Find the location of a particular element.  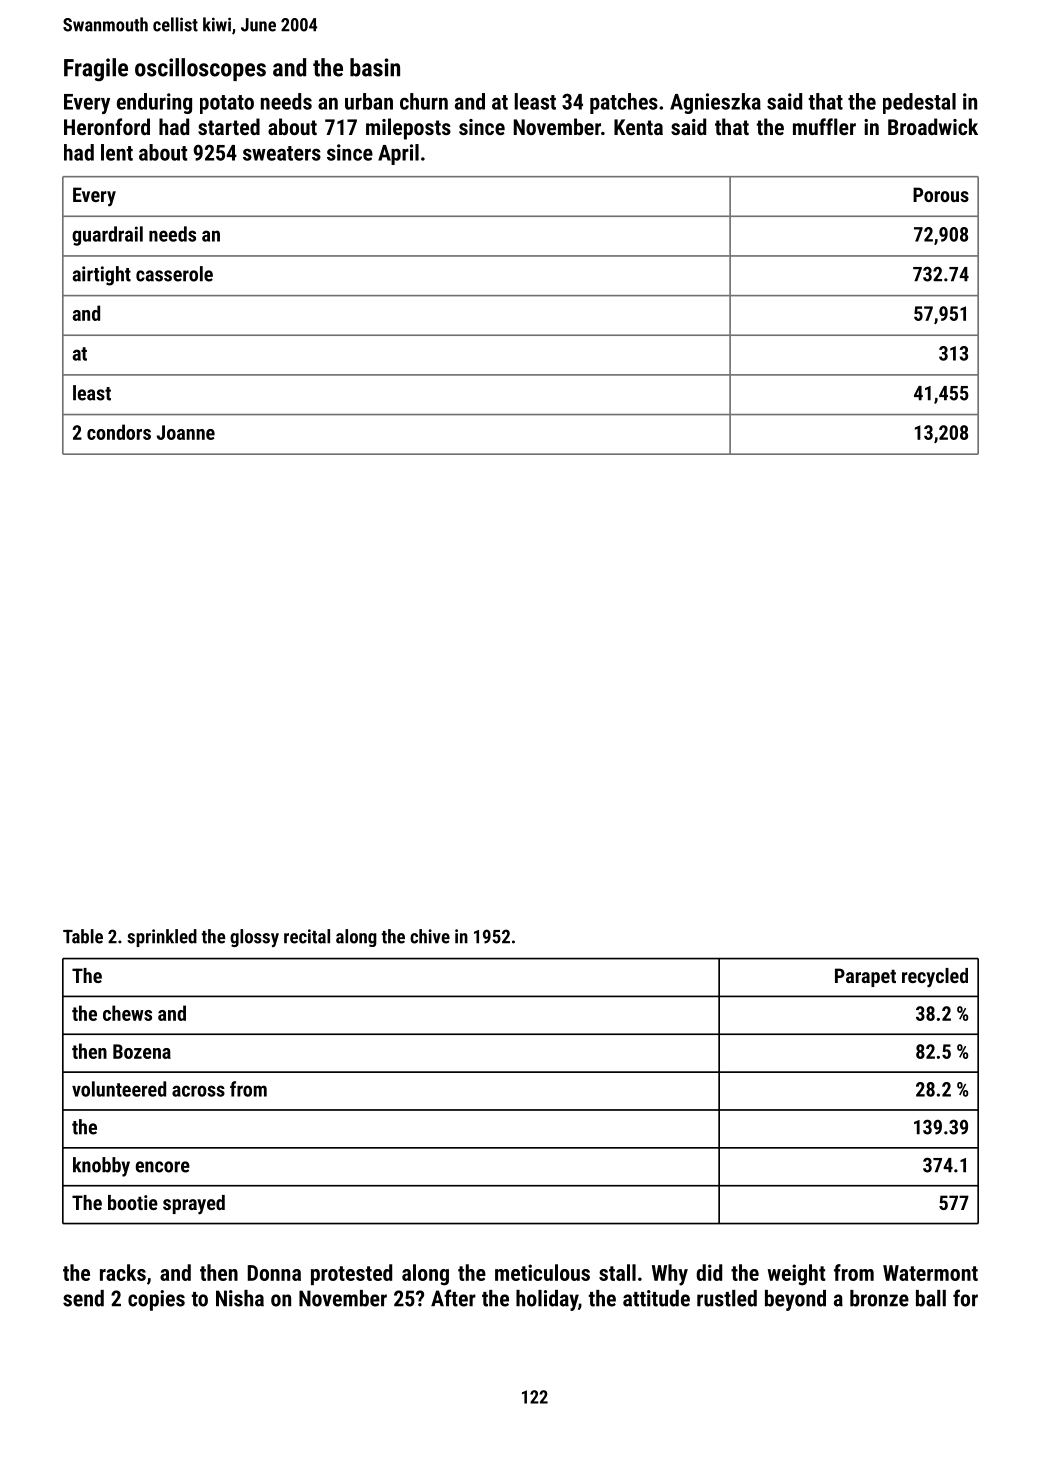

Porous is located at coordinates (941, 194).
